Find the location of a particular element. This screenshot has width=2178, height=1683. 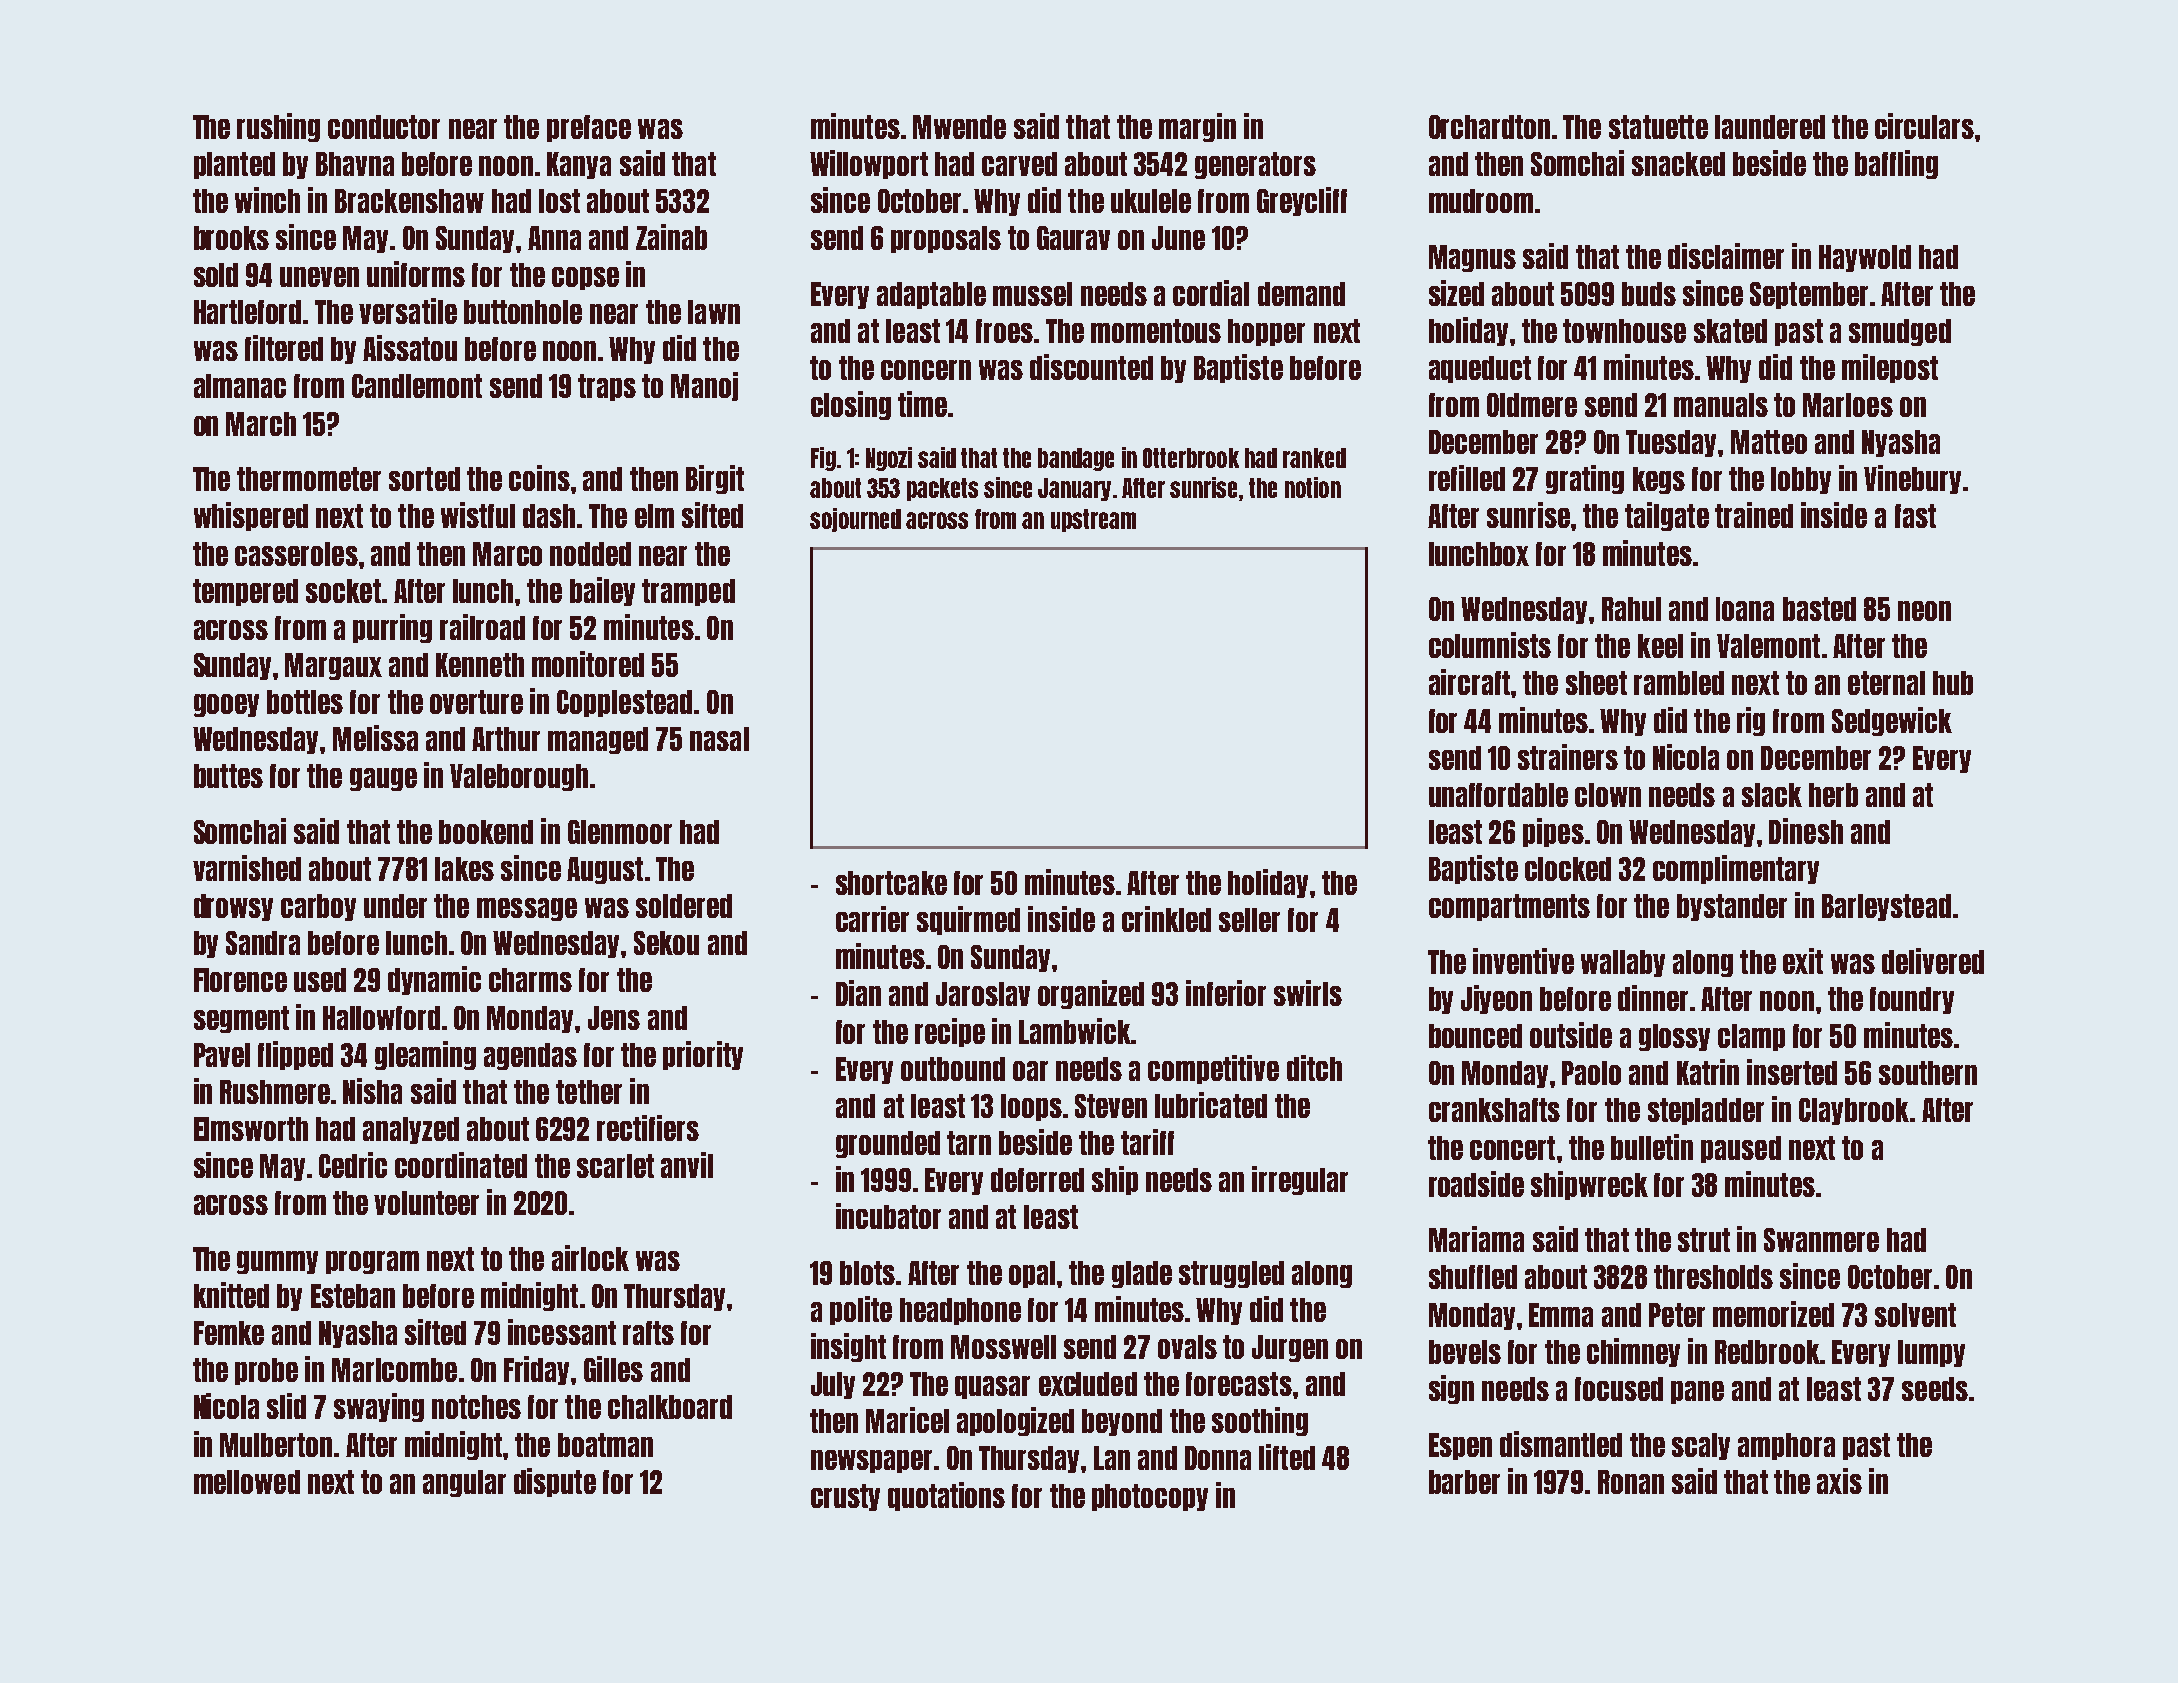

Florence is located at coordinates (240, 980).
